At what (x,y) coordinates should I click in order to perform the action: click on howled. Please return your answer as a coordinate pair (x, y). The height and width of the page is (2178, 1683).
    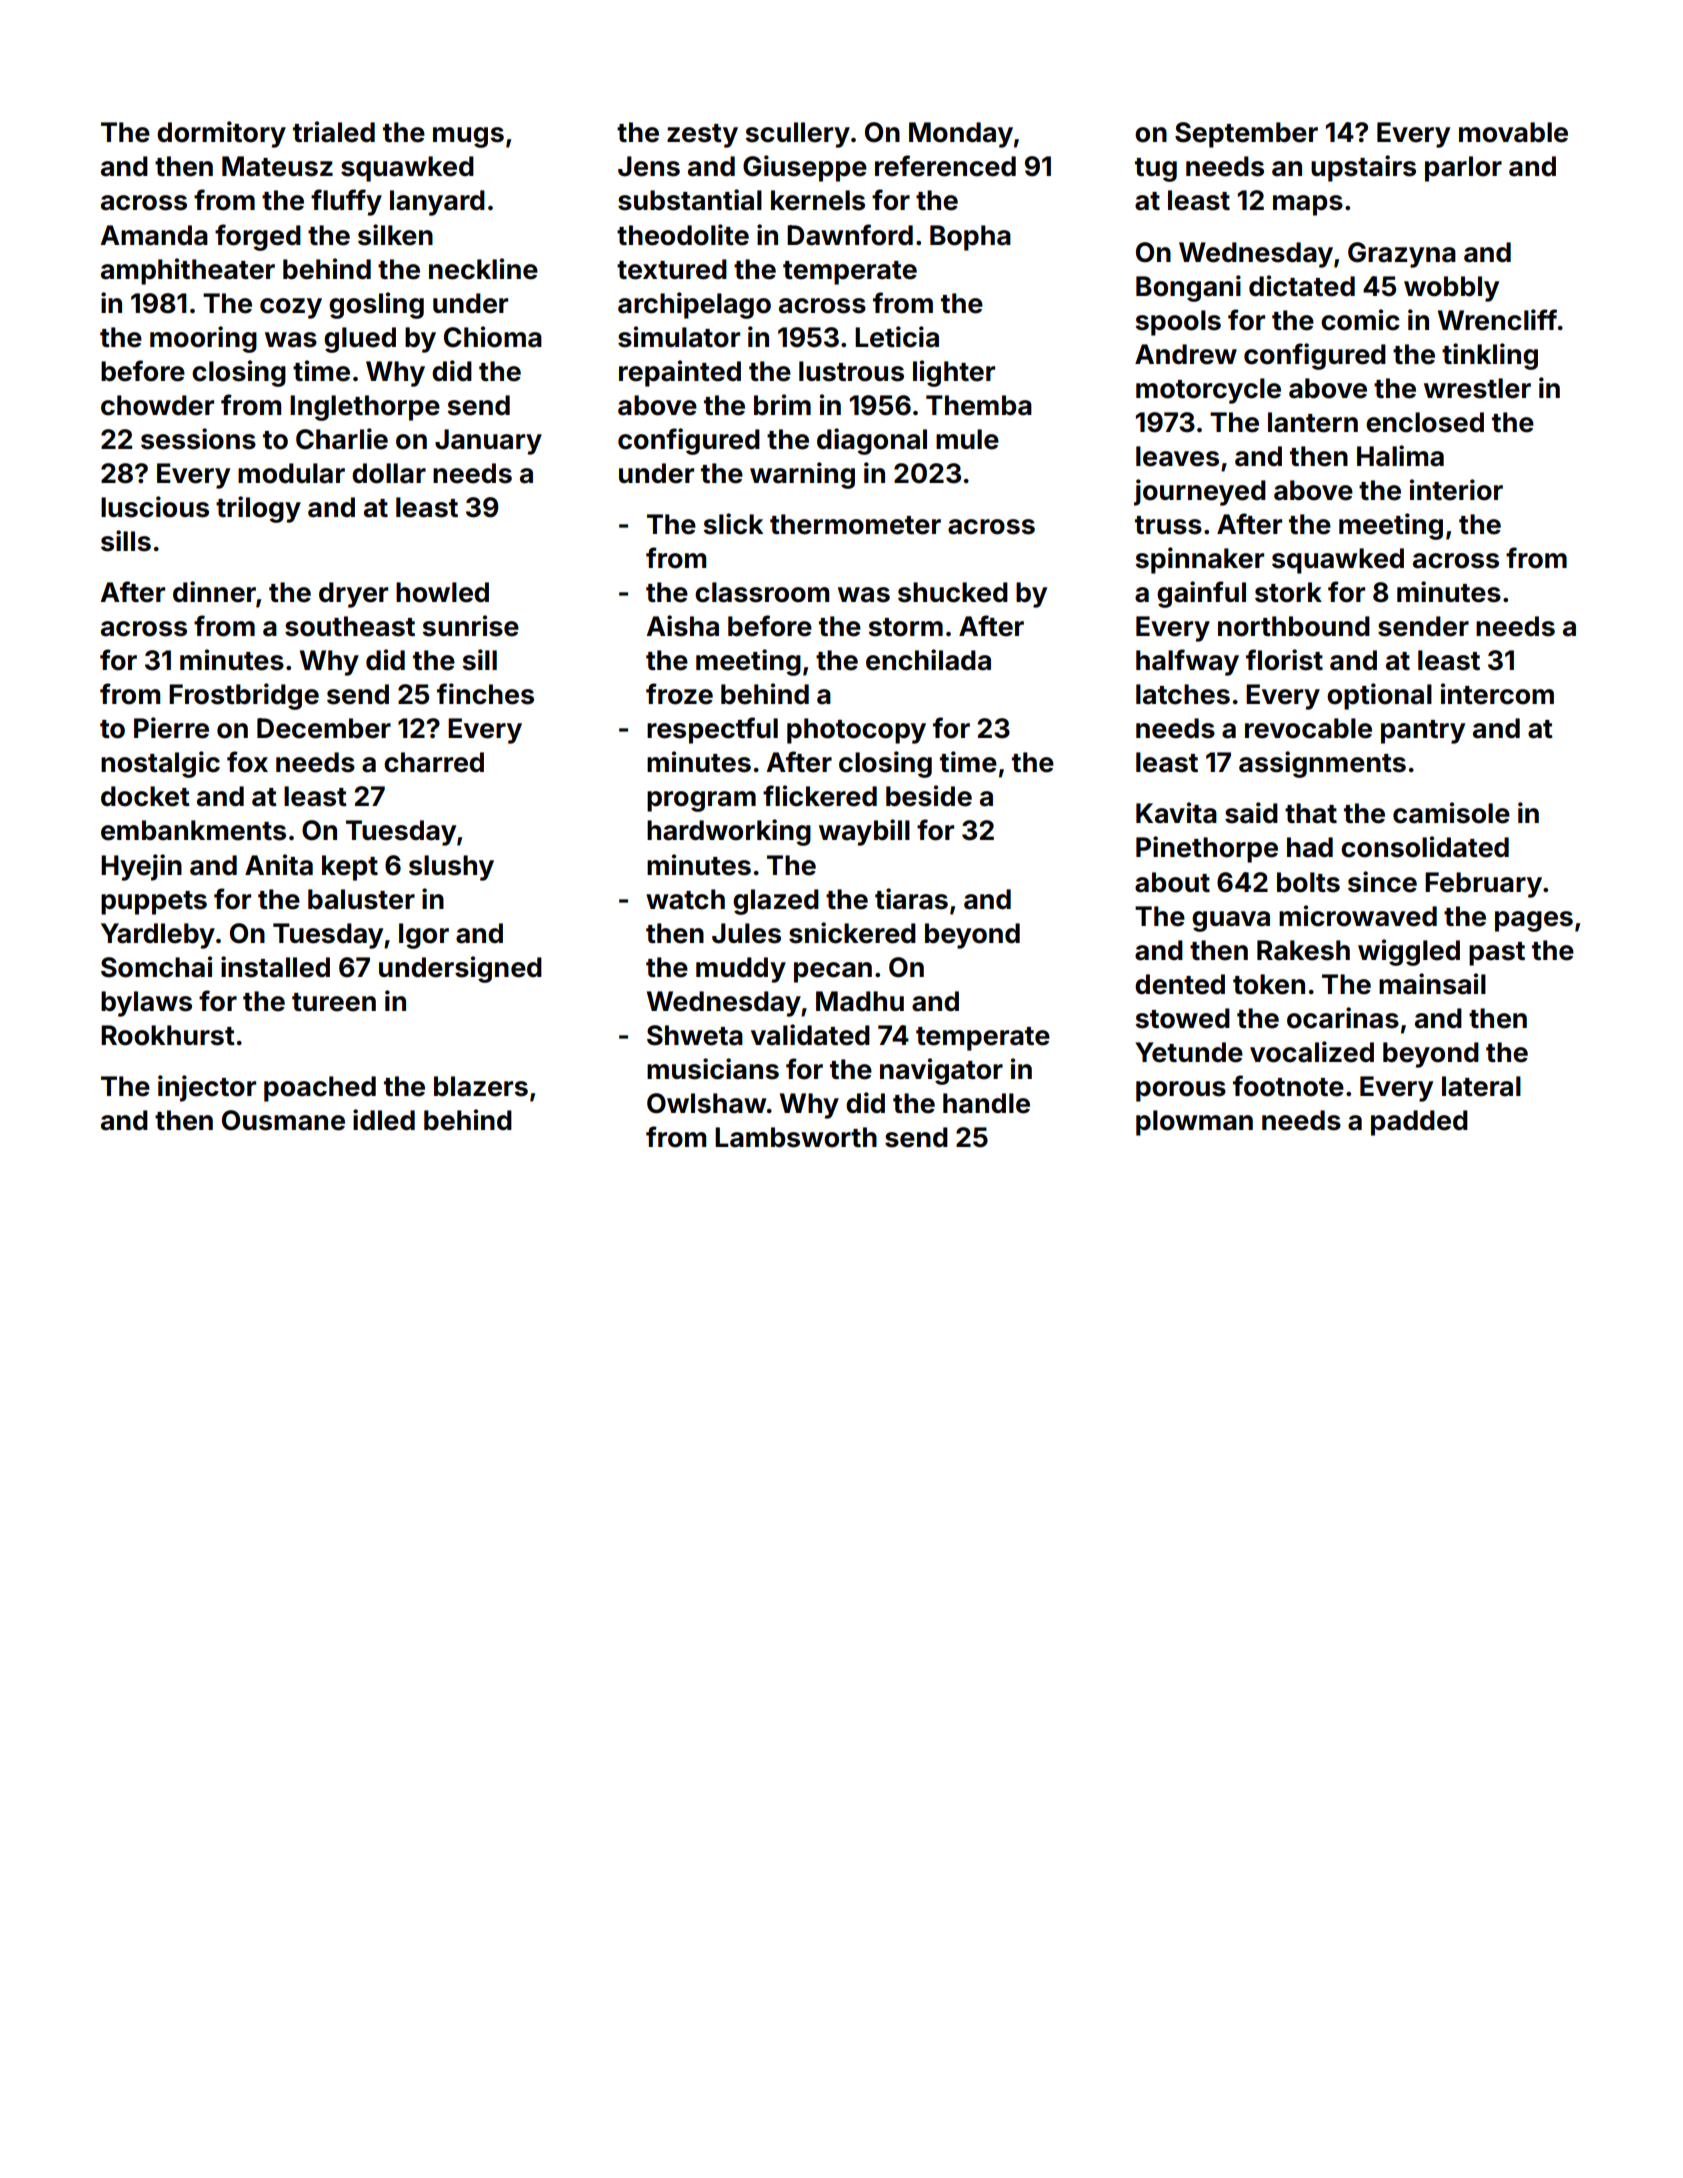
    Looking at the image, I should click on (442, 592).
